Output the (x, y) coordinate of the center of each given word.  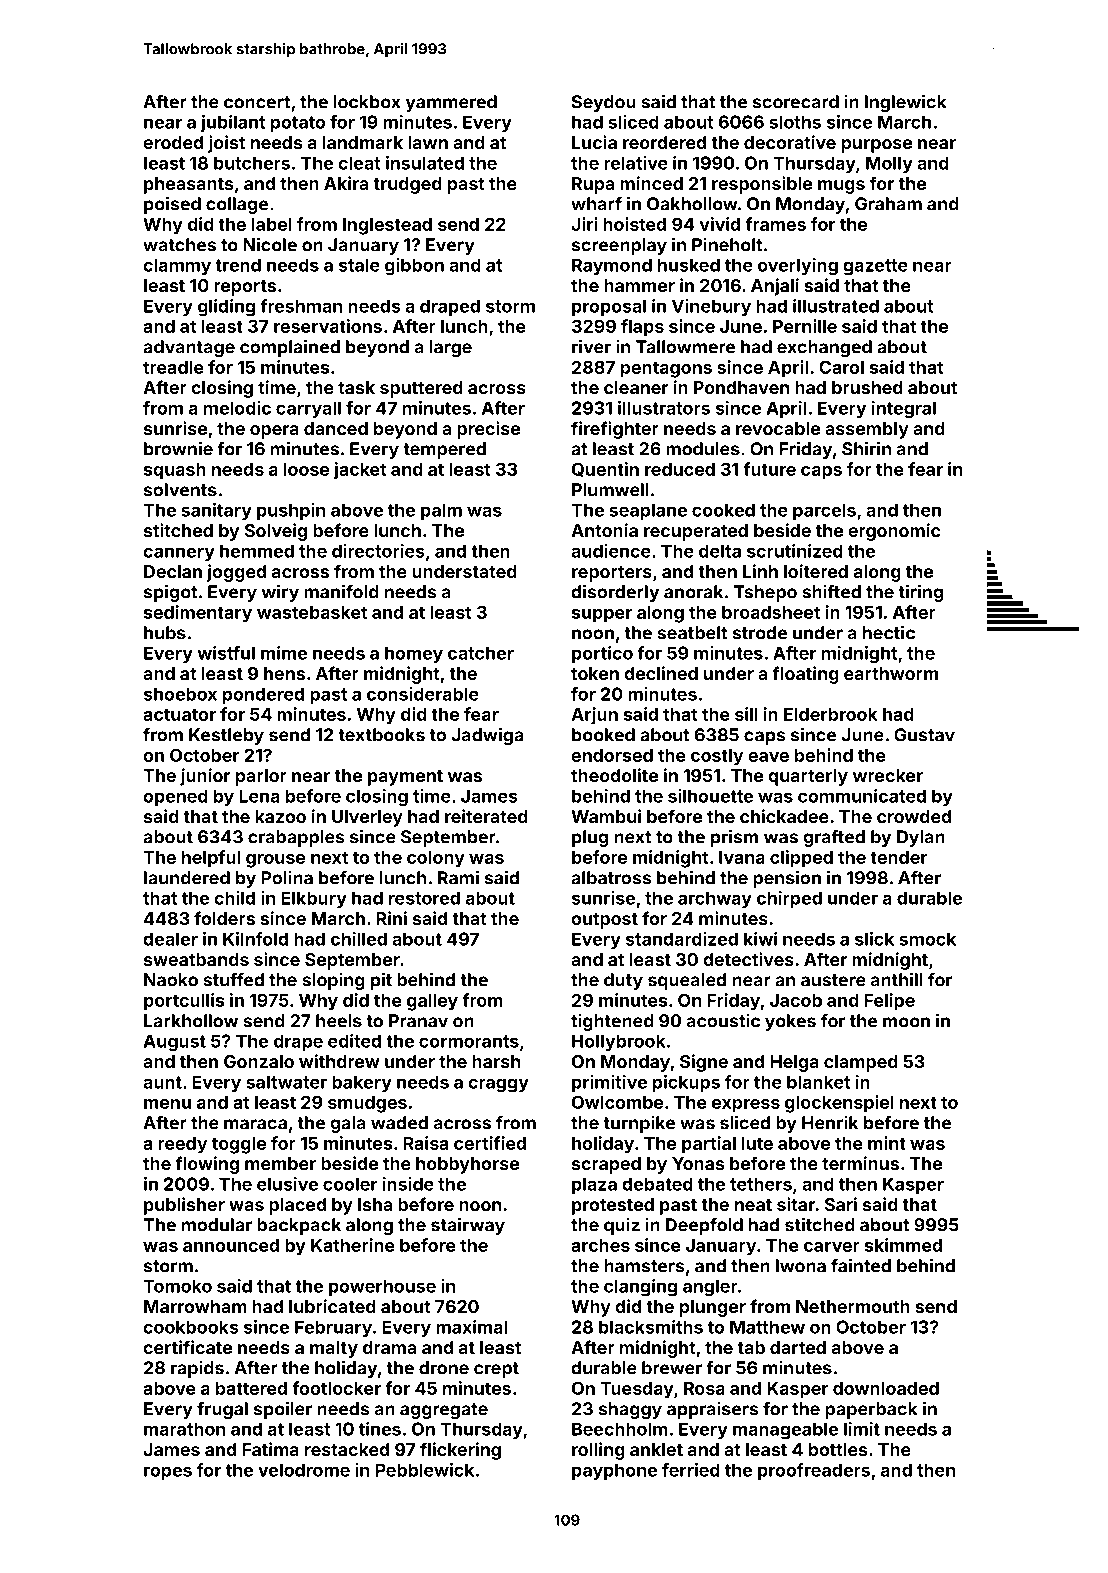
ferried (691, 1470)
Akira (346, 183)
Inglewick (905, 103)
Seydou (604, 103)
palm (441, 511)
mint (887, 1143)
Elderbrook (831, 714)
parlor (261, 777)
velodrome (304, 1470)
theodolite (614, 775)
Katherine (353, 1245)
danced (336, 428)
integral (904, 410)
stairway (468, 1226)
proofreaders (814, 1471)
